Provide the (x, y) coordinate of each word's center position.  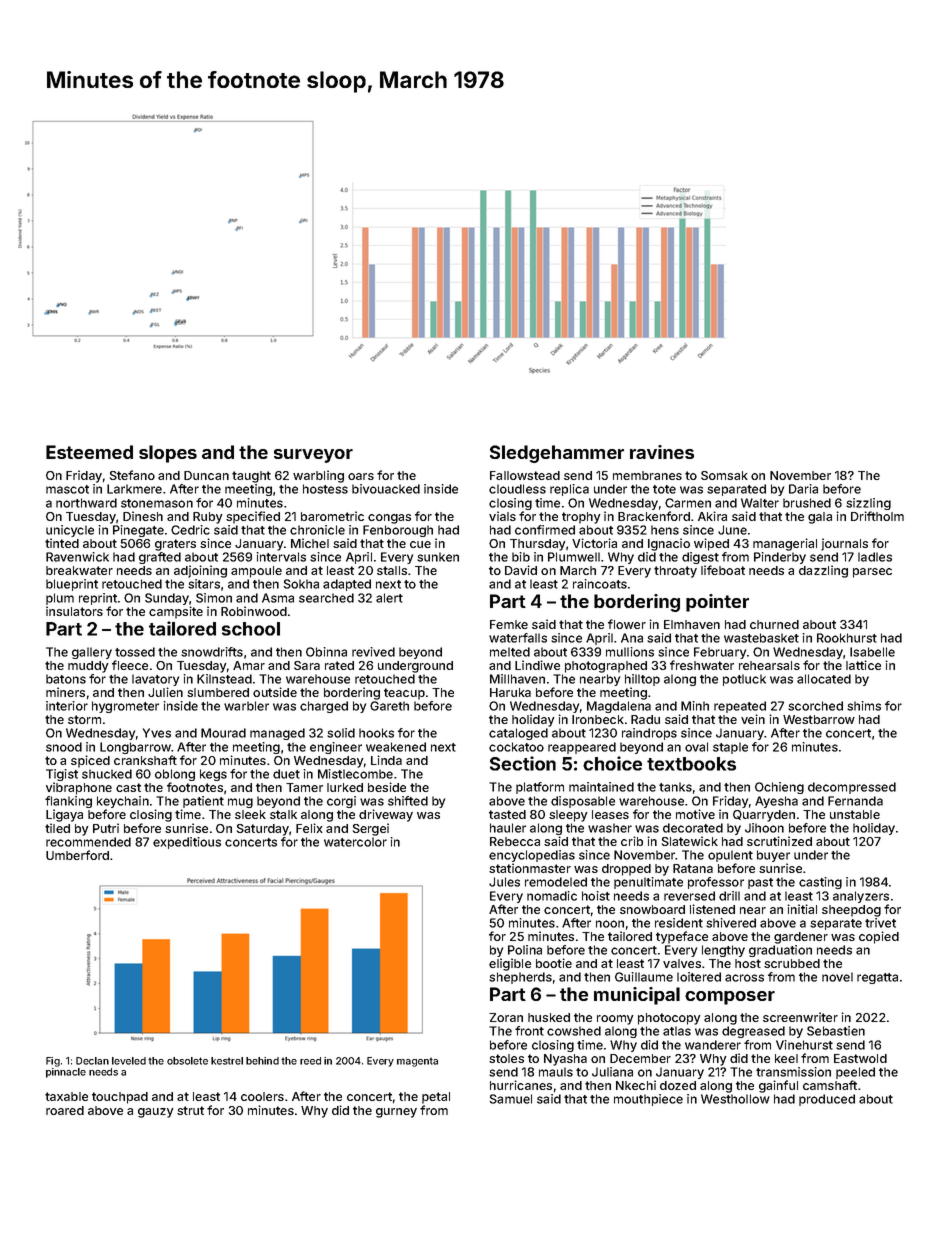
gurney (396, 1113)
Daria (803, 489)
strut (190, 1110)
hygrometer (125, 707)
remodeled (556, 882)
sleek (250, 814)
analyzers (861, 897)
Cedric (190, 530)
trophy (581, 518)
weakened (396, 747)
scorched (815, 706)
